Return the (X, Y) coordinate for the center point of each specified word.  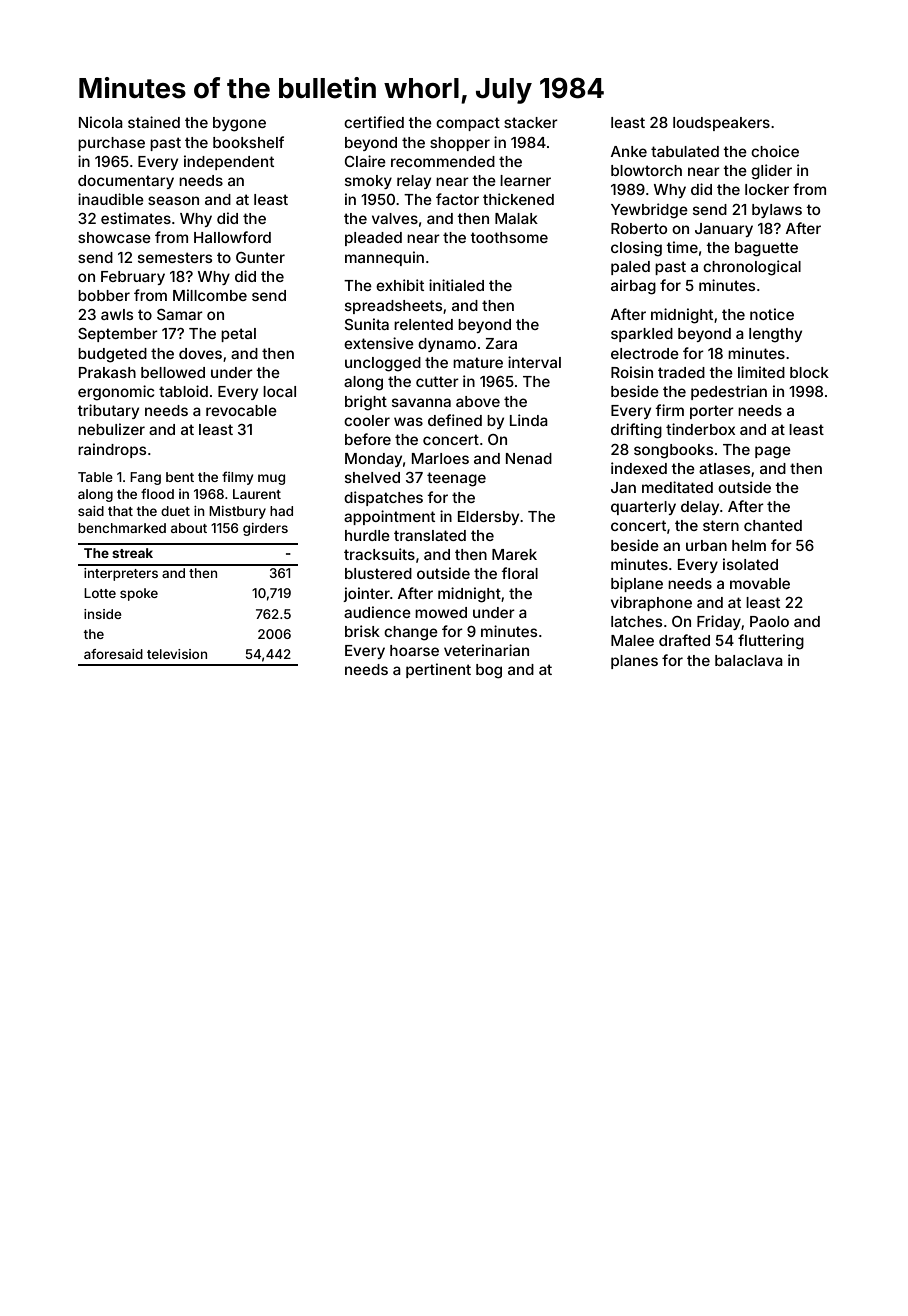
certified (374, 122)
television (177, 654)
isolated (750, 564)
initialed (456, 285)
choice (775, 151)
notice (772, 314)
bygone (239, 124)
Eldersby (488, 518)
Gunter (260, 257)
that (120, 511)
